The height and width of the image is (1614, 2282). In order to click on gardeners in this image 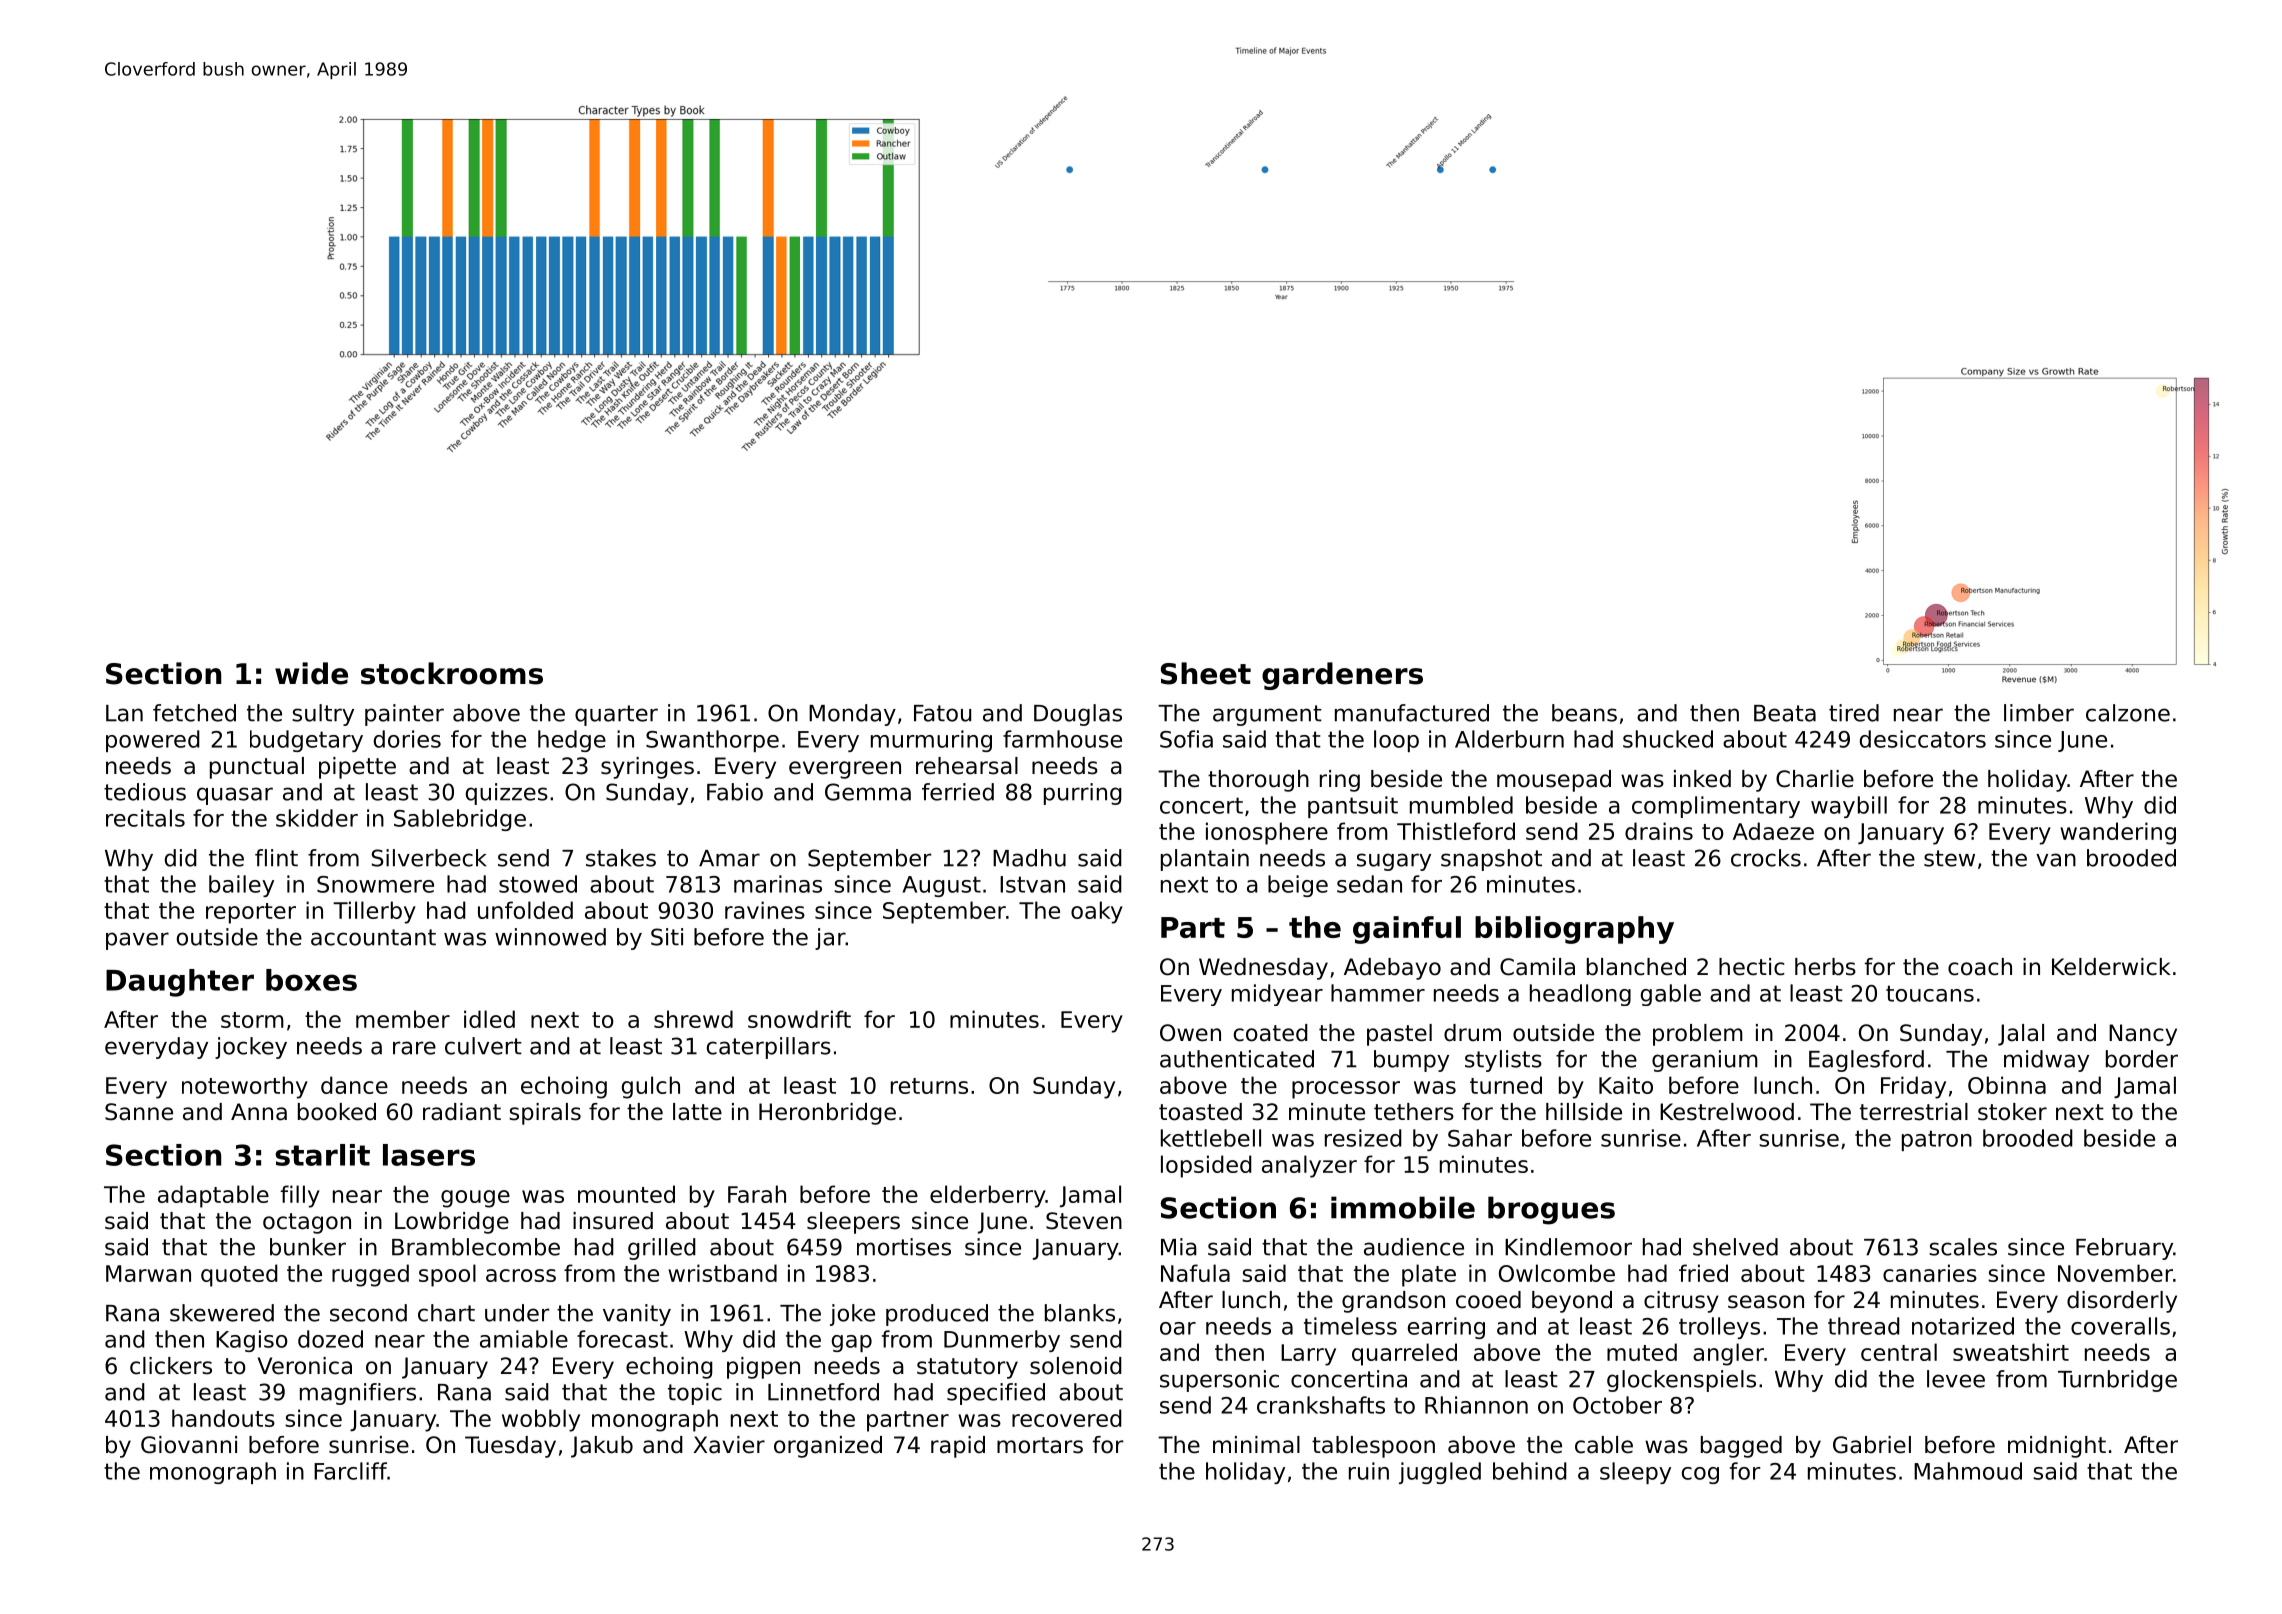, I will do `click(1342, 676)`.
